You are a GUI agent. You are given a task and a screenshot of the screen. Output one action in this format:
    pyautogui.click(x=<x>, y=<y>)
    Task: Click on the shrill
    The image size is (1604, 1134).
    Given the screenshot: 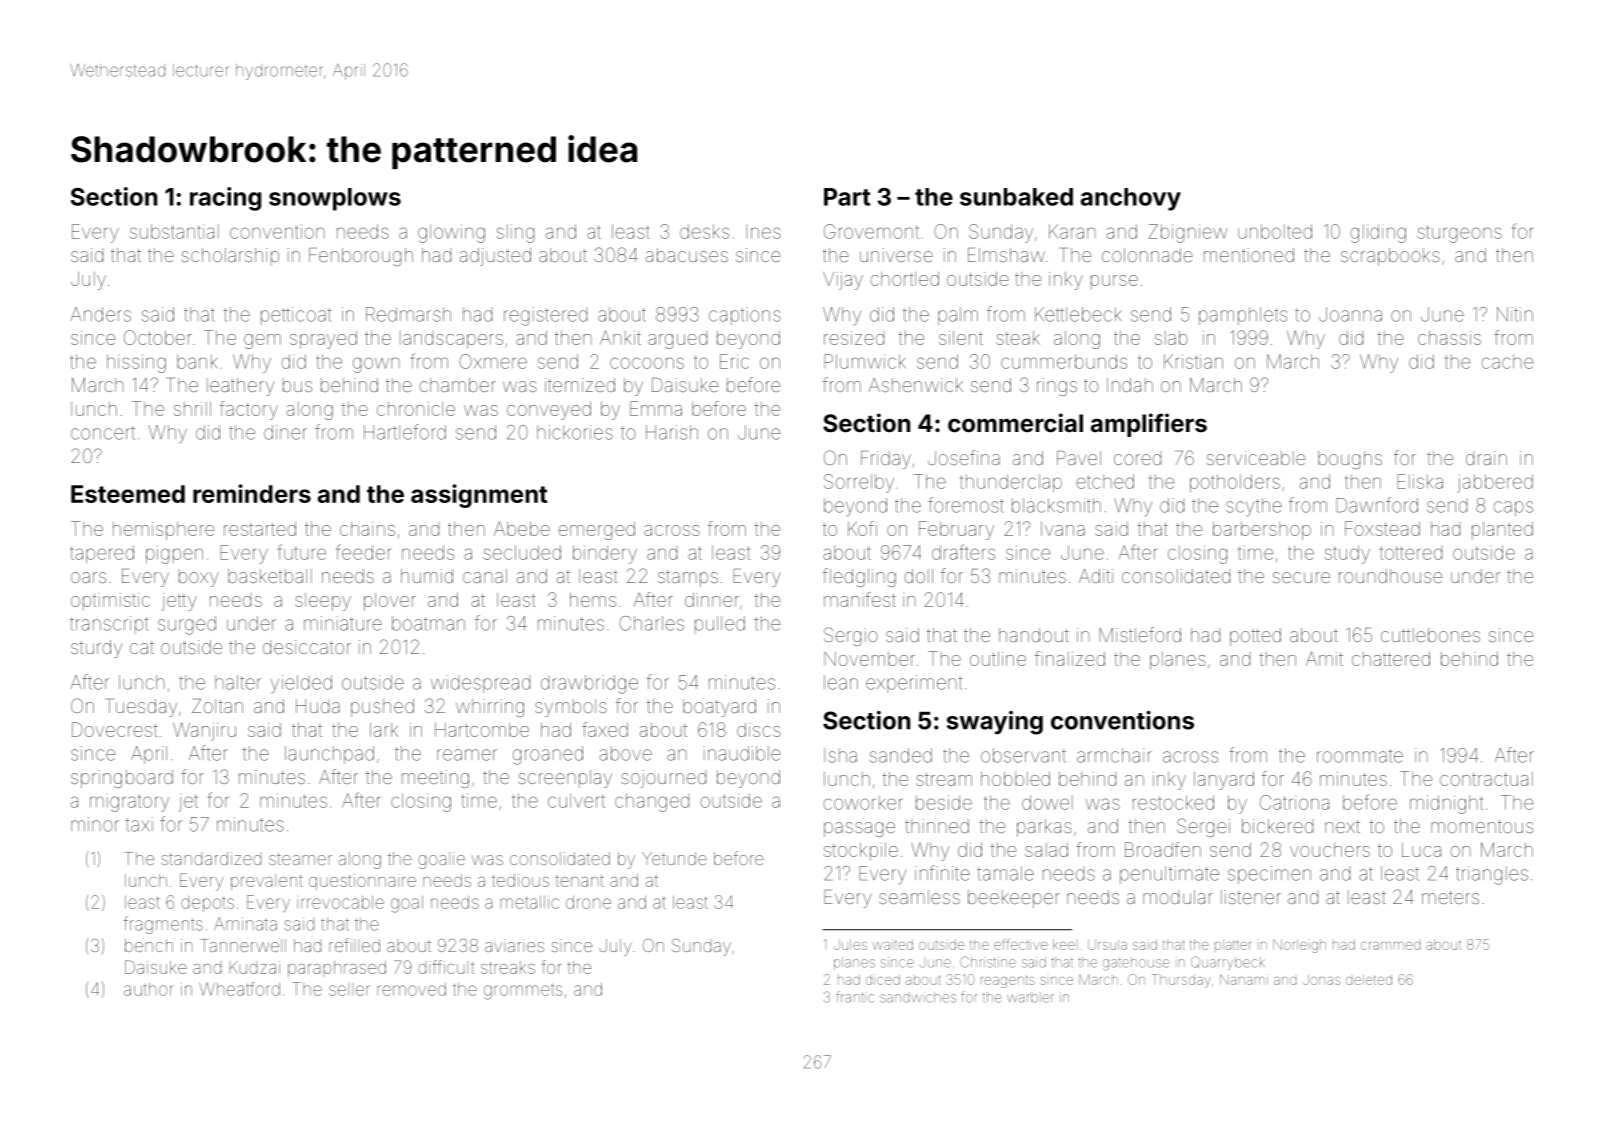 What is the action you would take?
    pyautogui.click(x=192, y=409)
